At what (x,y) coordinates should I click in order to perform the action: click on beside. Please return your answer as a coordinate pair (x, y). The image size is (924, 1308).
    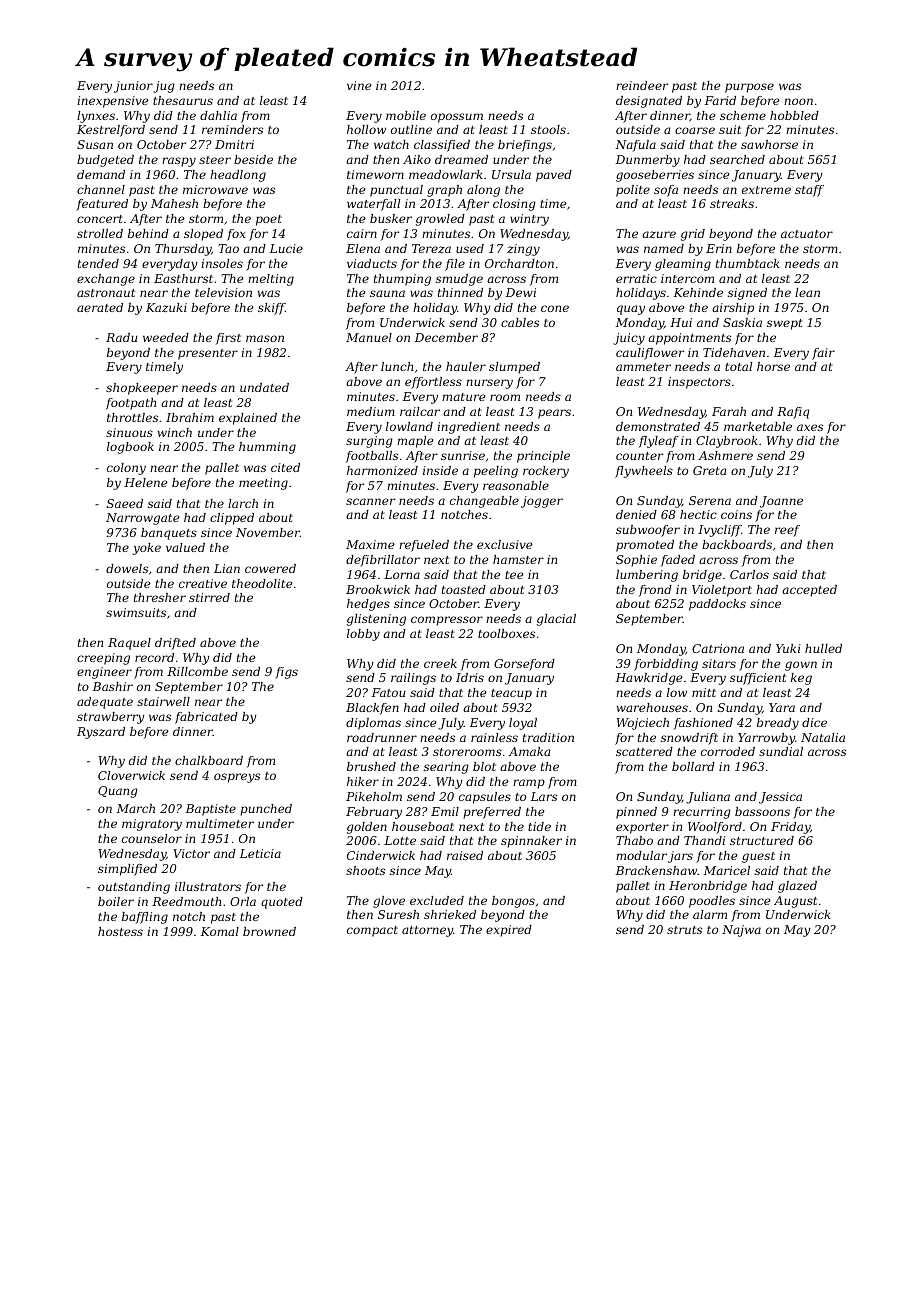
    Looking at the image, I should click on (253, 159).
